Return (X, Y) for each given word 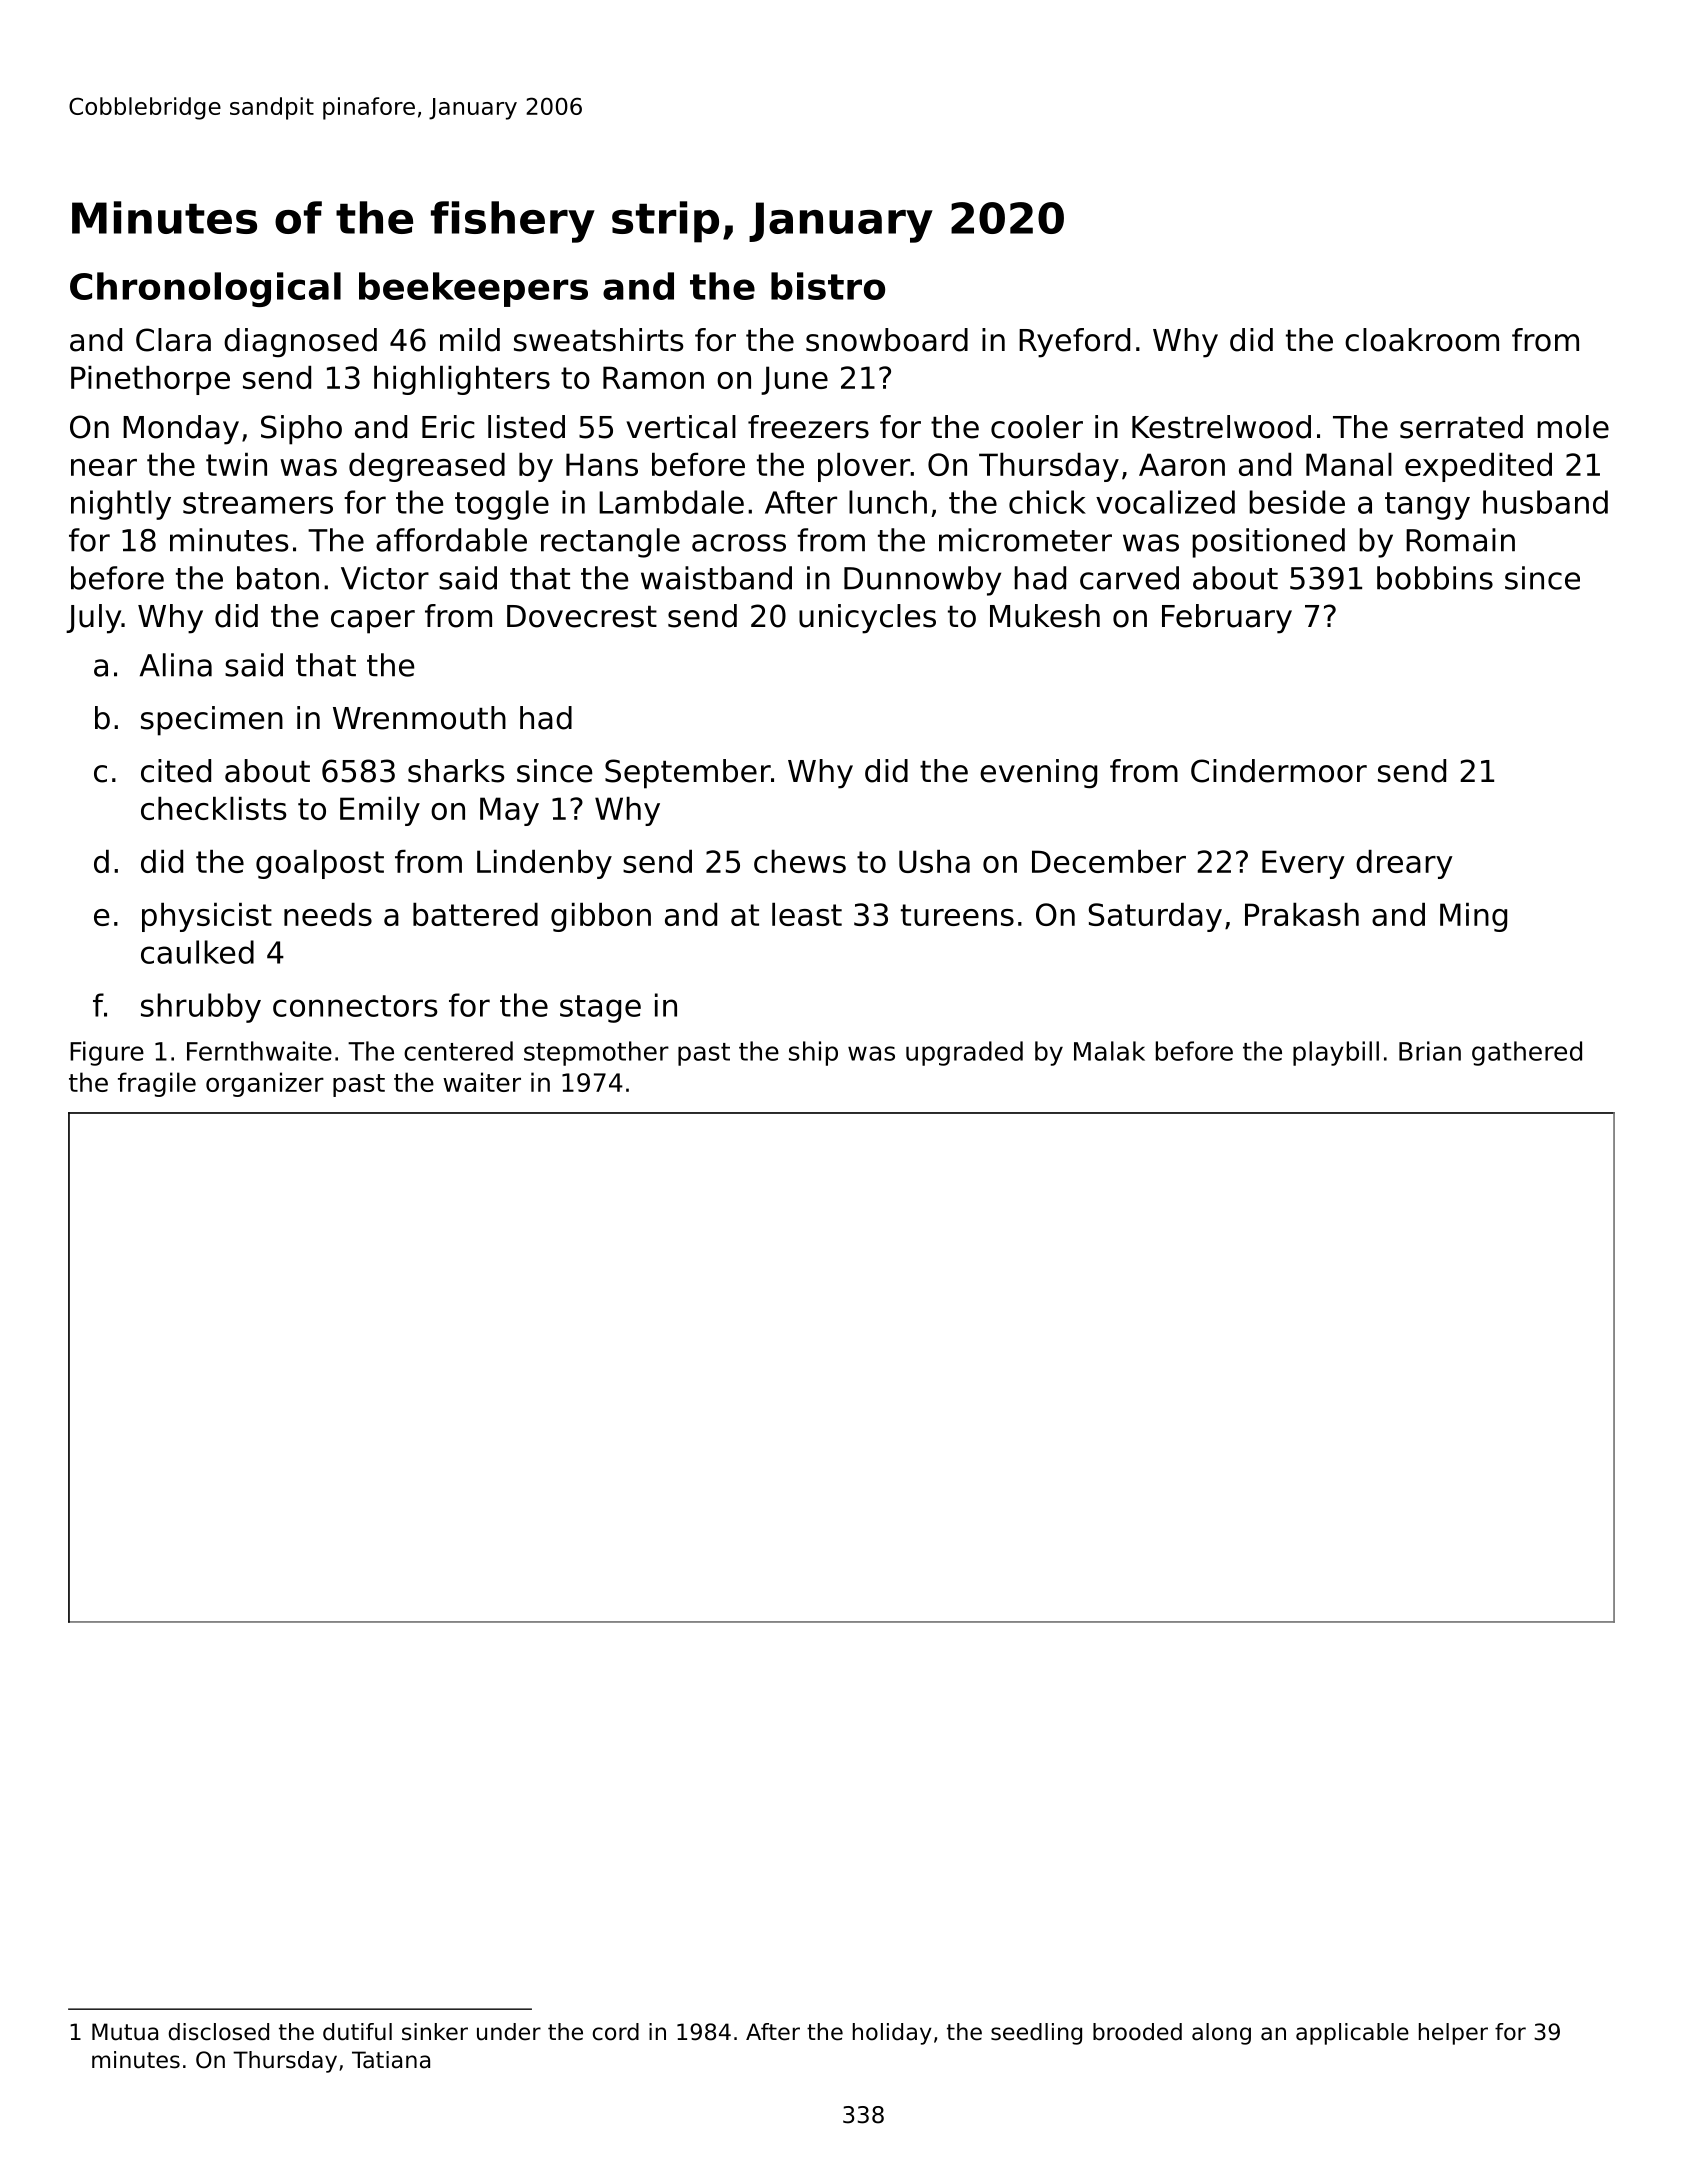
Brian (1430, 1051)
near (104, 467)
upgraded (964, 1053)
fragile (157, 1084)
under (509, 2032)
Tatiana (391, 2060)
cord (616, 2032)
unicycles (867, 619)
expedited (1478, 467)
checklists (213, 808)
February (1227, 619)
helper (1453, 2034)
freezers (808, 427)
